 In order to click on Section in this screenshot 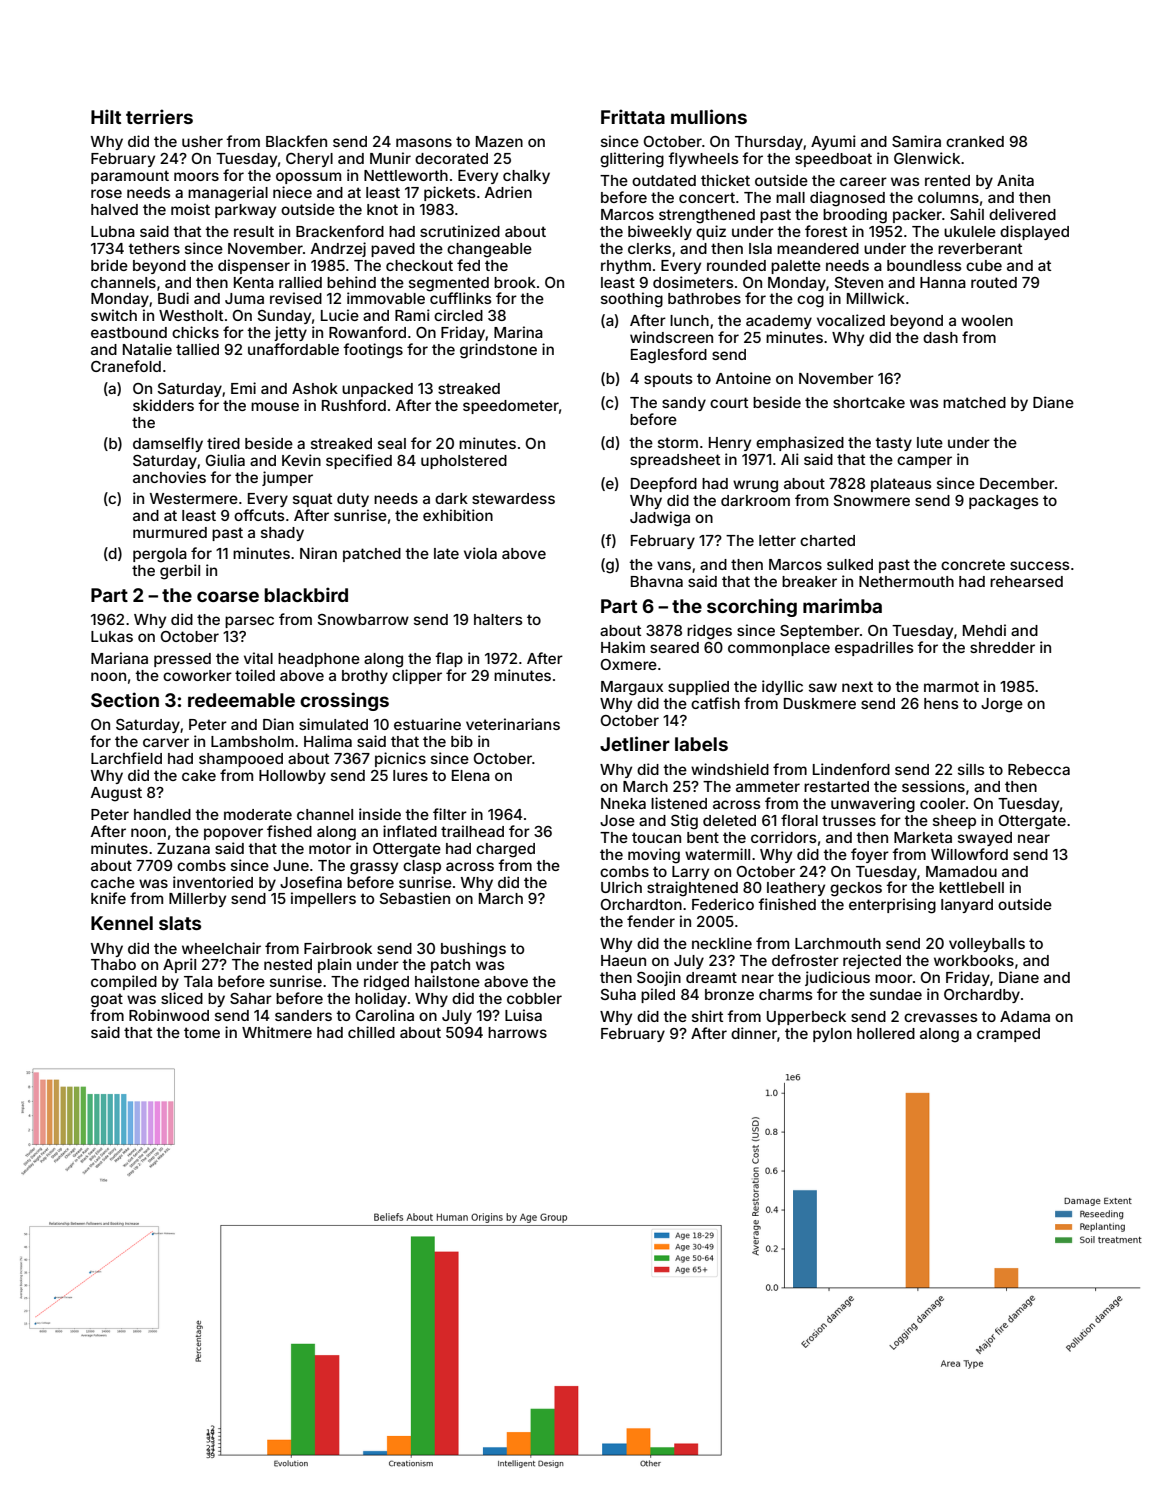, I will do `click(125, 699)`.
